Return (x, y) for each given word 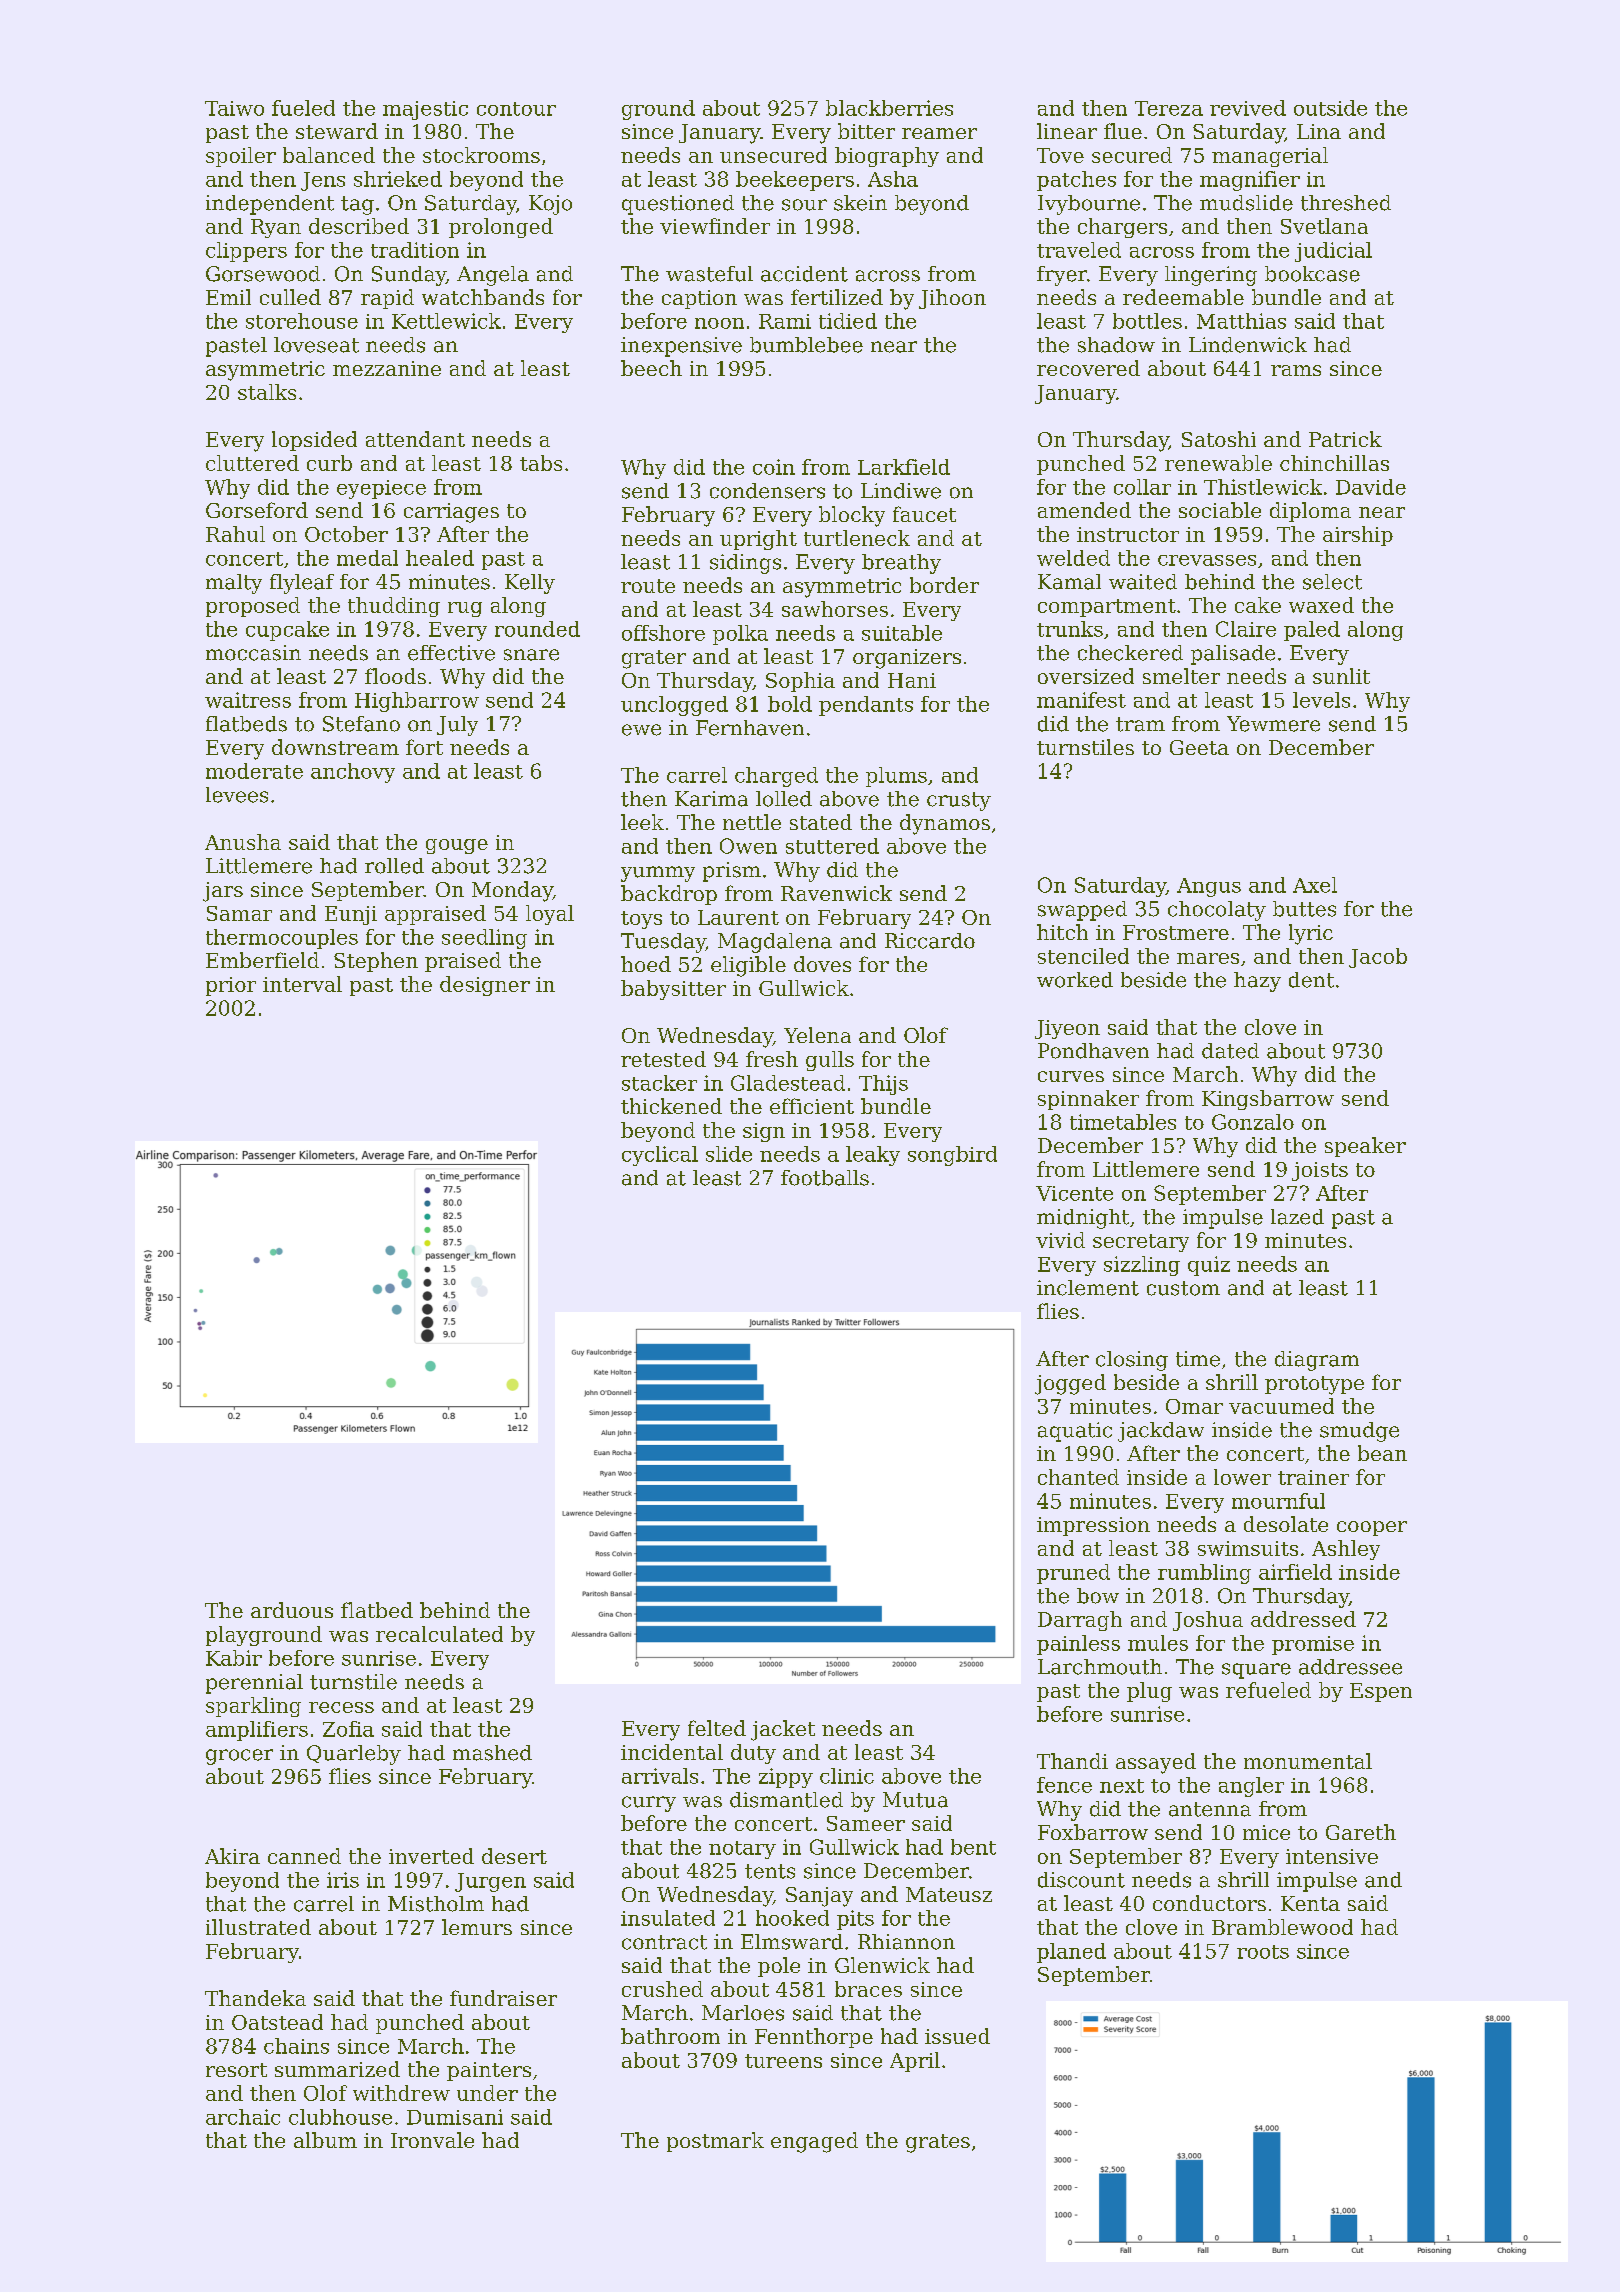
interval (302, 984)
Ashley (1346, 1550)
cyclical (660, 1156)
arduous (292, 1610)
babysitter (673, 990)
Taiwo (234, 108)
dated (1230, 1051)
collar (1142, 487)
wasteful (709, 274)
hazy (1257, 982)
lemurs (477, 1927)
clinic (847, 1776)
